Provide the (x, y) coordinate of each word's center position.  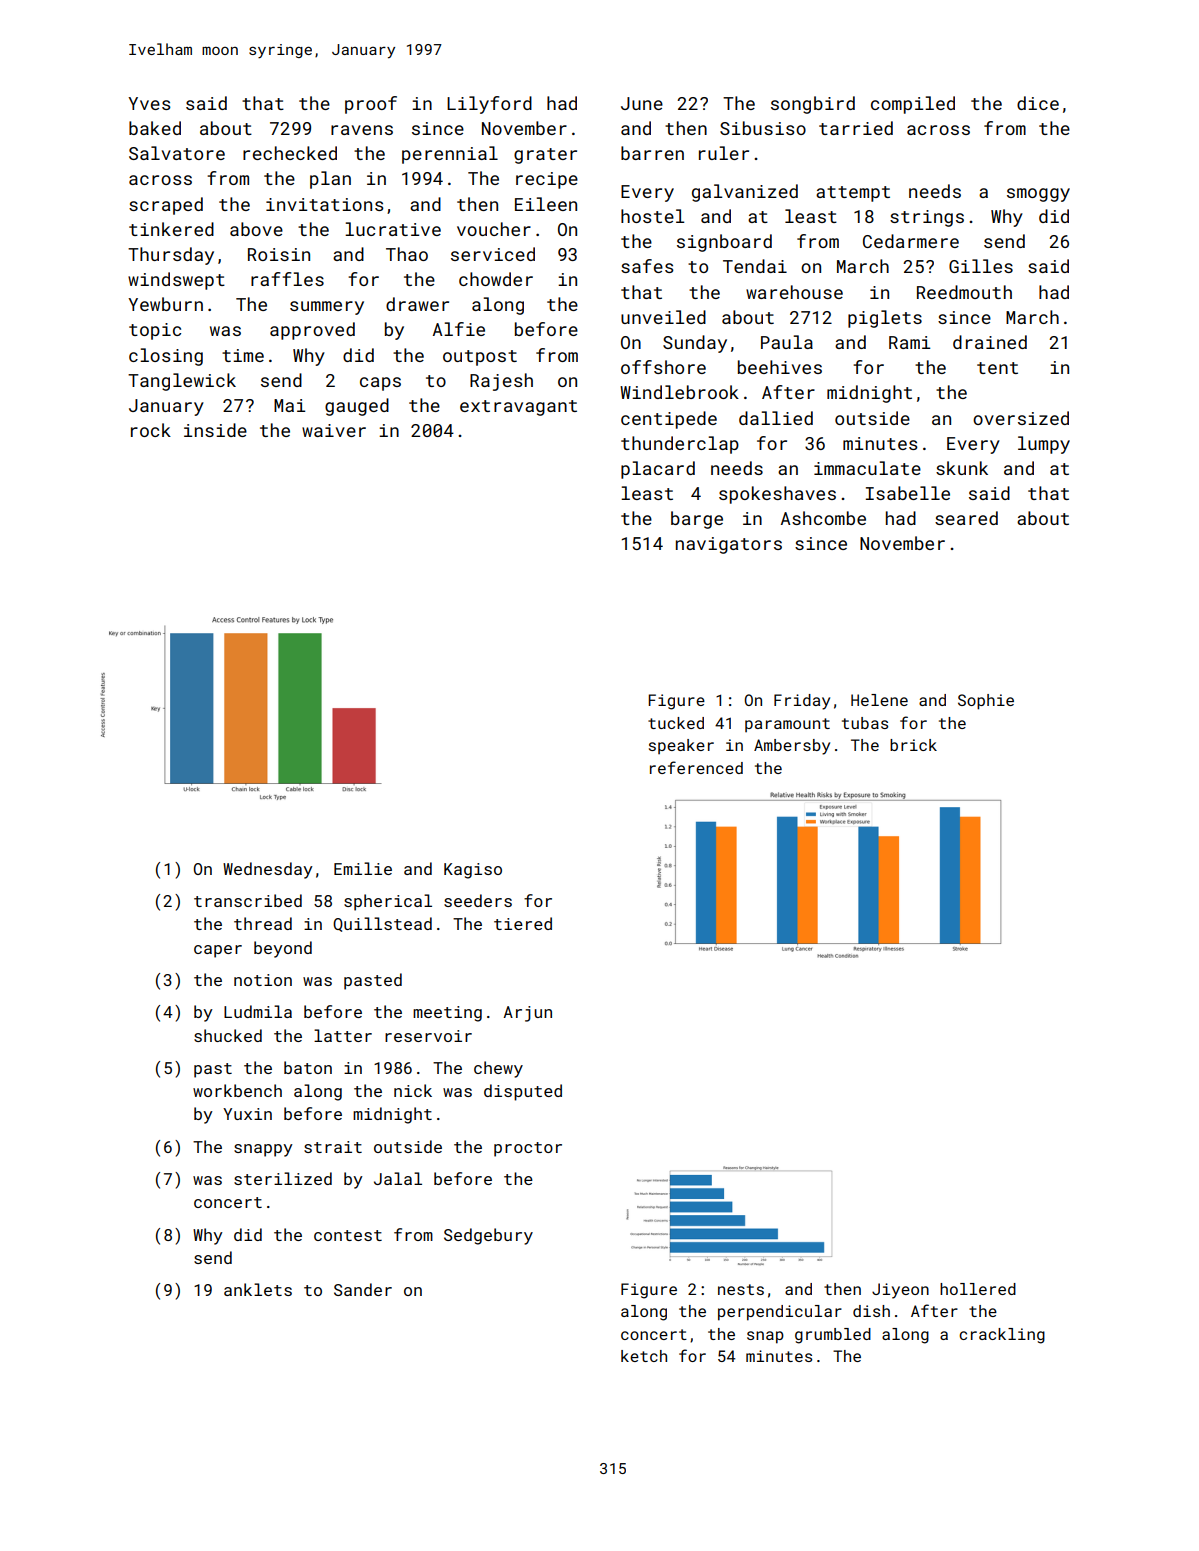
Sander (363, 1289)
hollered (978, 1289)
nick (413, 1090)
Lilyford (489, 105)
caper (218, 951)
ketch (644, 1356)
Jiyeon (900, 1291)
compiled (913, 105)
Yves (149, 103)
